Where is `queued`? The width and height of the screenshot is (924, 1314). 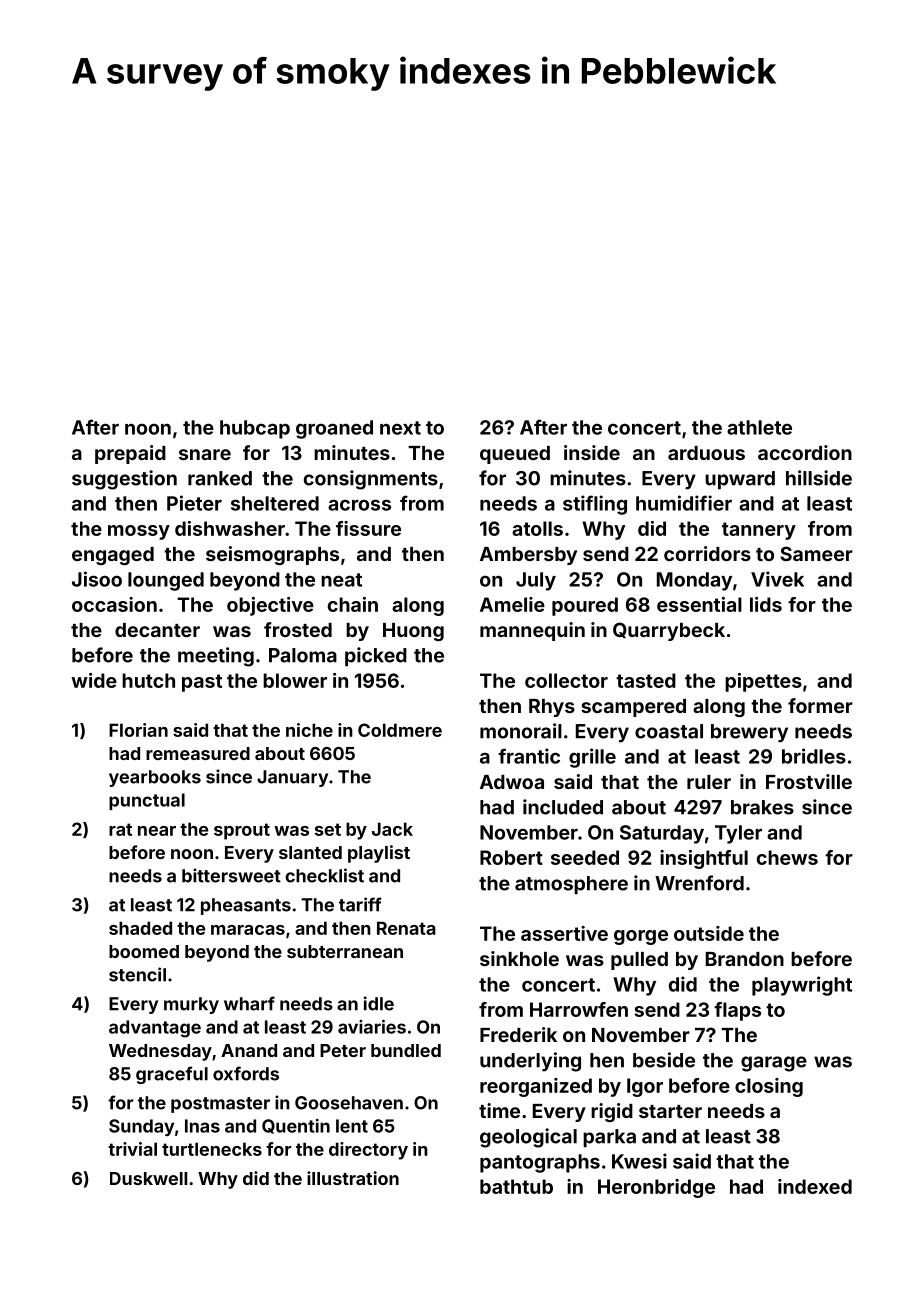
queued is located at coordinates (515, 455).
